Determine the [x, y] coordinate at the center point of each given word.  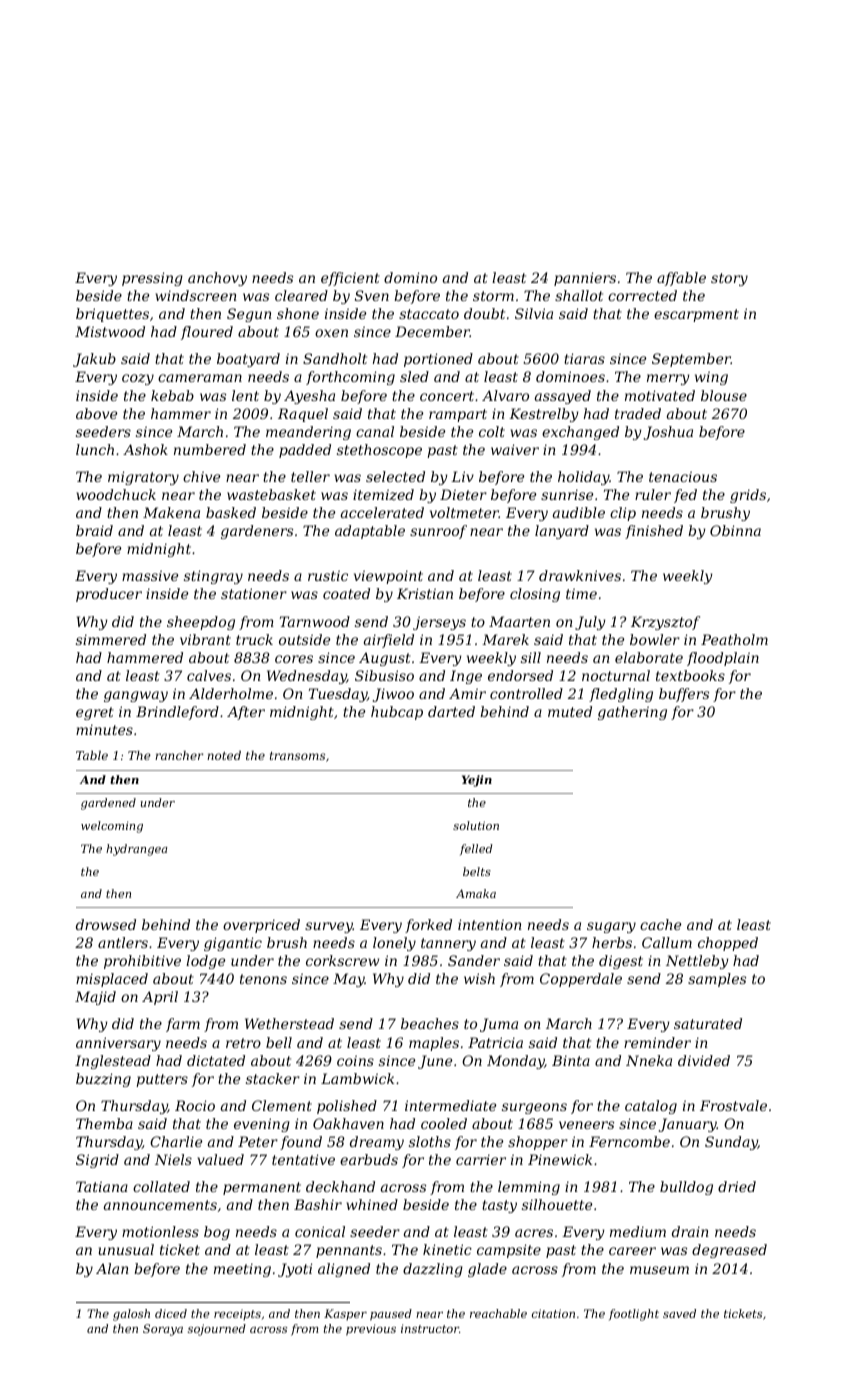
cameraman [200, 378]
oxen [331, 333]
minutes [104, 729]
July [590, 623]
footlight [634, 1315]
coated [346, 593]
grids [748, 496]
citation [553, 1313]
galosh [131, 1315]
